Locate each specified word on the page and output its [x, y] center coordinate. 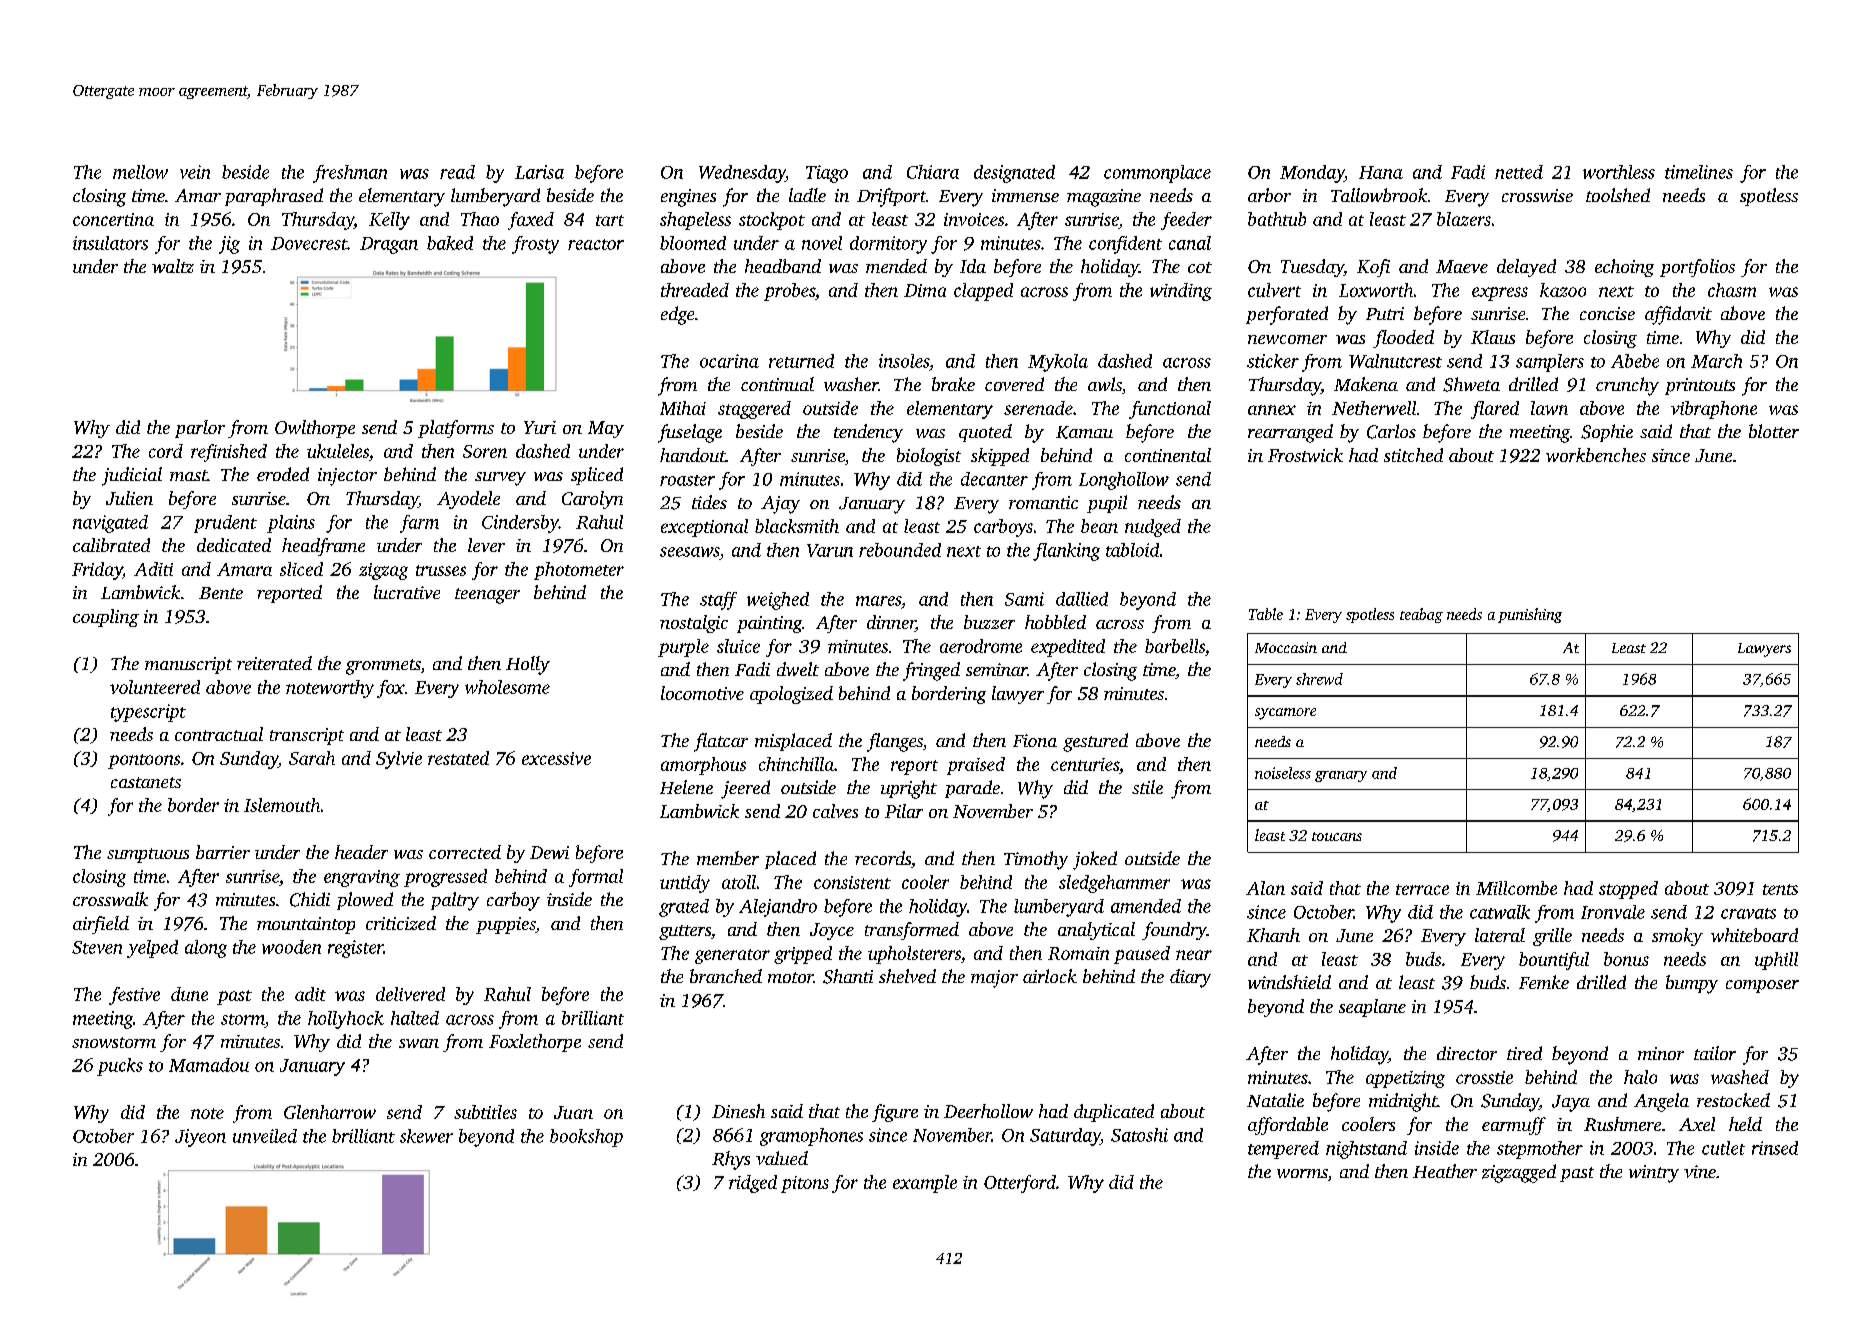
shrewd [1319, 679]
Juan [573, 1112]
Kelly [389, 221]
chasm [1732, 290]
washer [851, 384]
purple [683, 648]
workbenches [1596, 455]
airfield [101, 925]
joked [1095, 860]
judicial [132, 476]
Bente [221, 593]
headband [783, 266]
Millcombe [1516, 888]
